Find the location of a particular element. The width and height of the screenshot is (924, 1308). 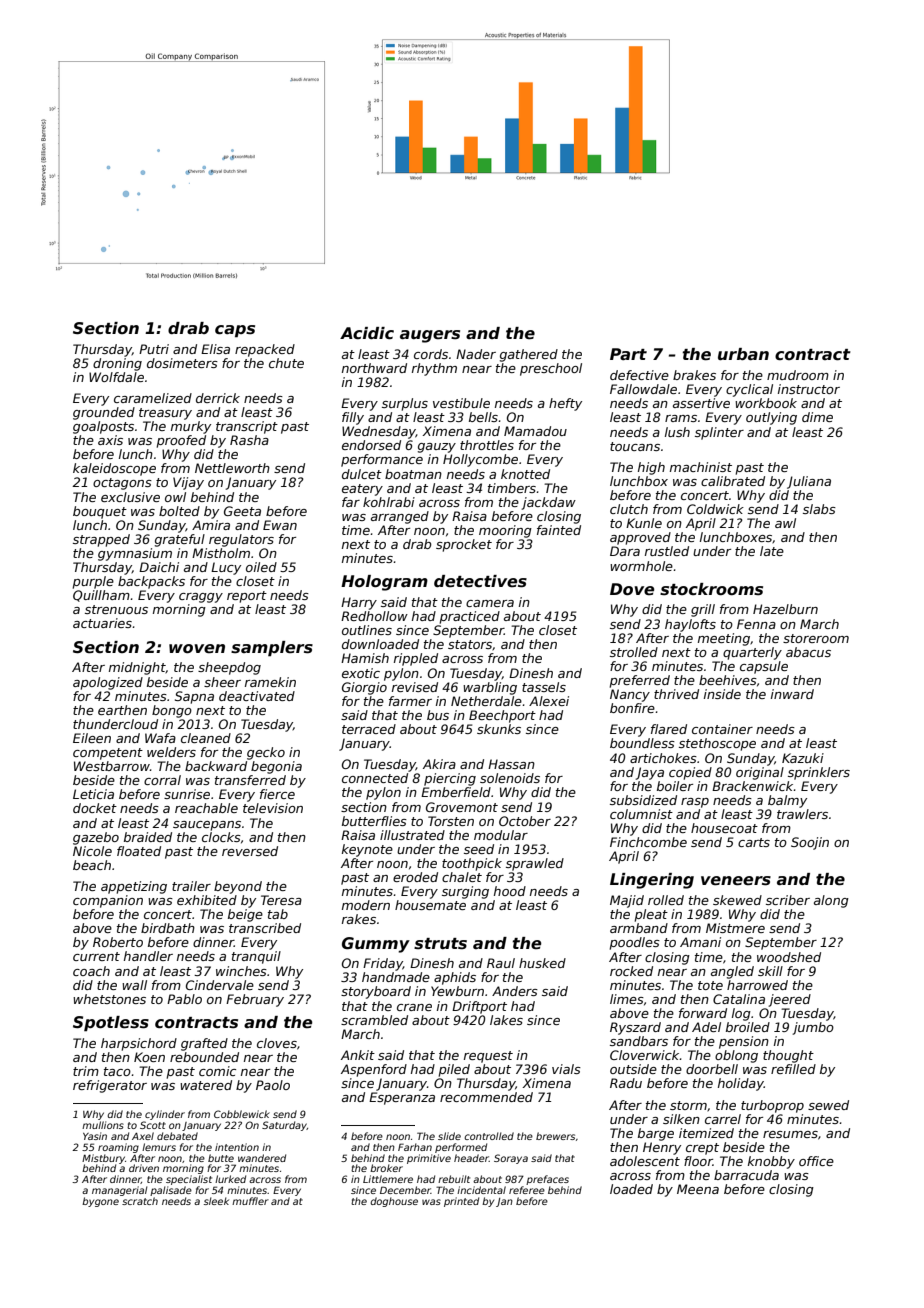

tote is located at coordinates (710, 985).
